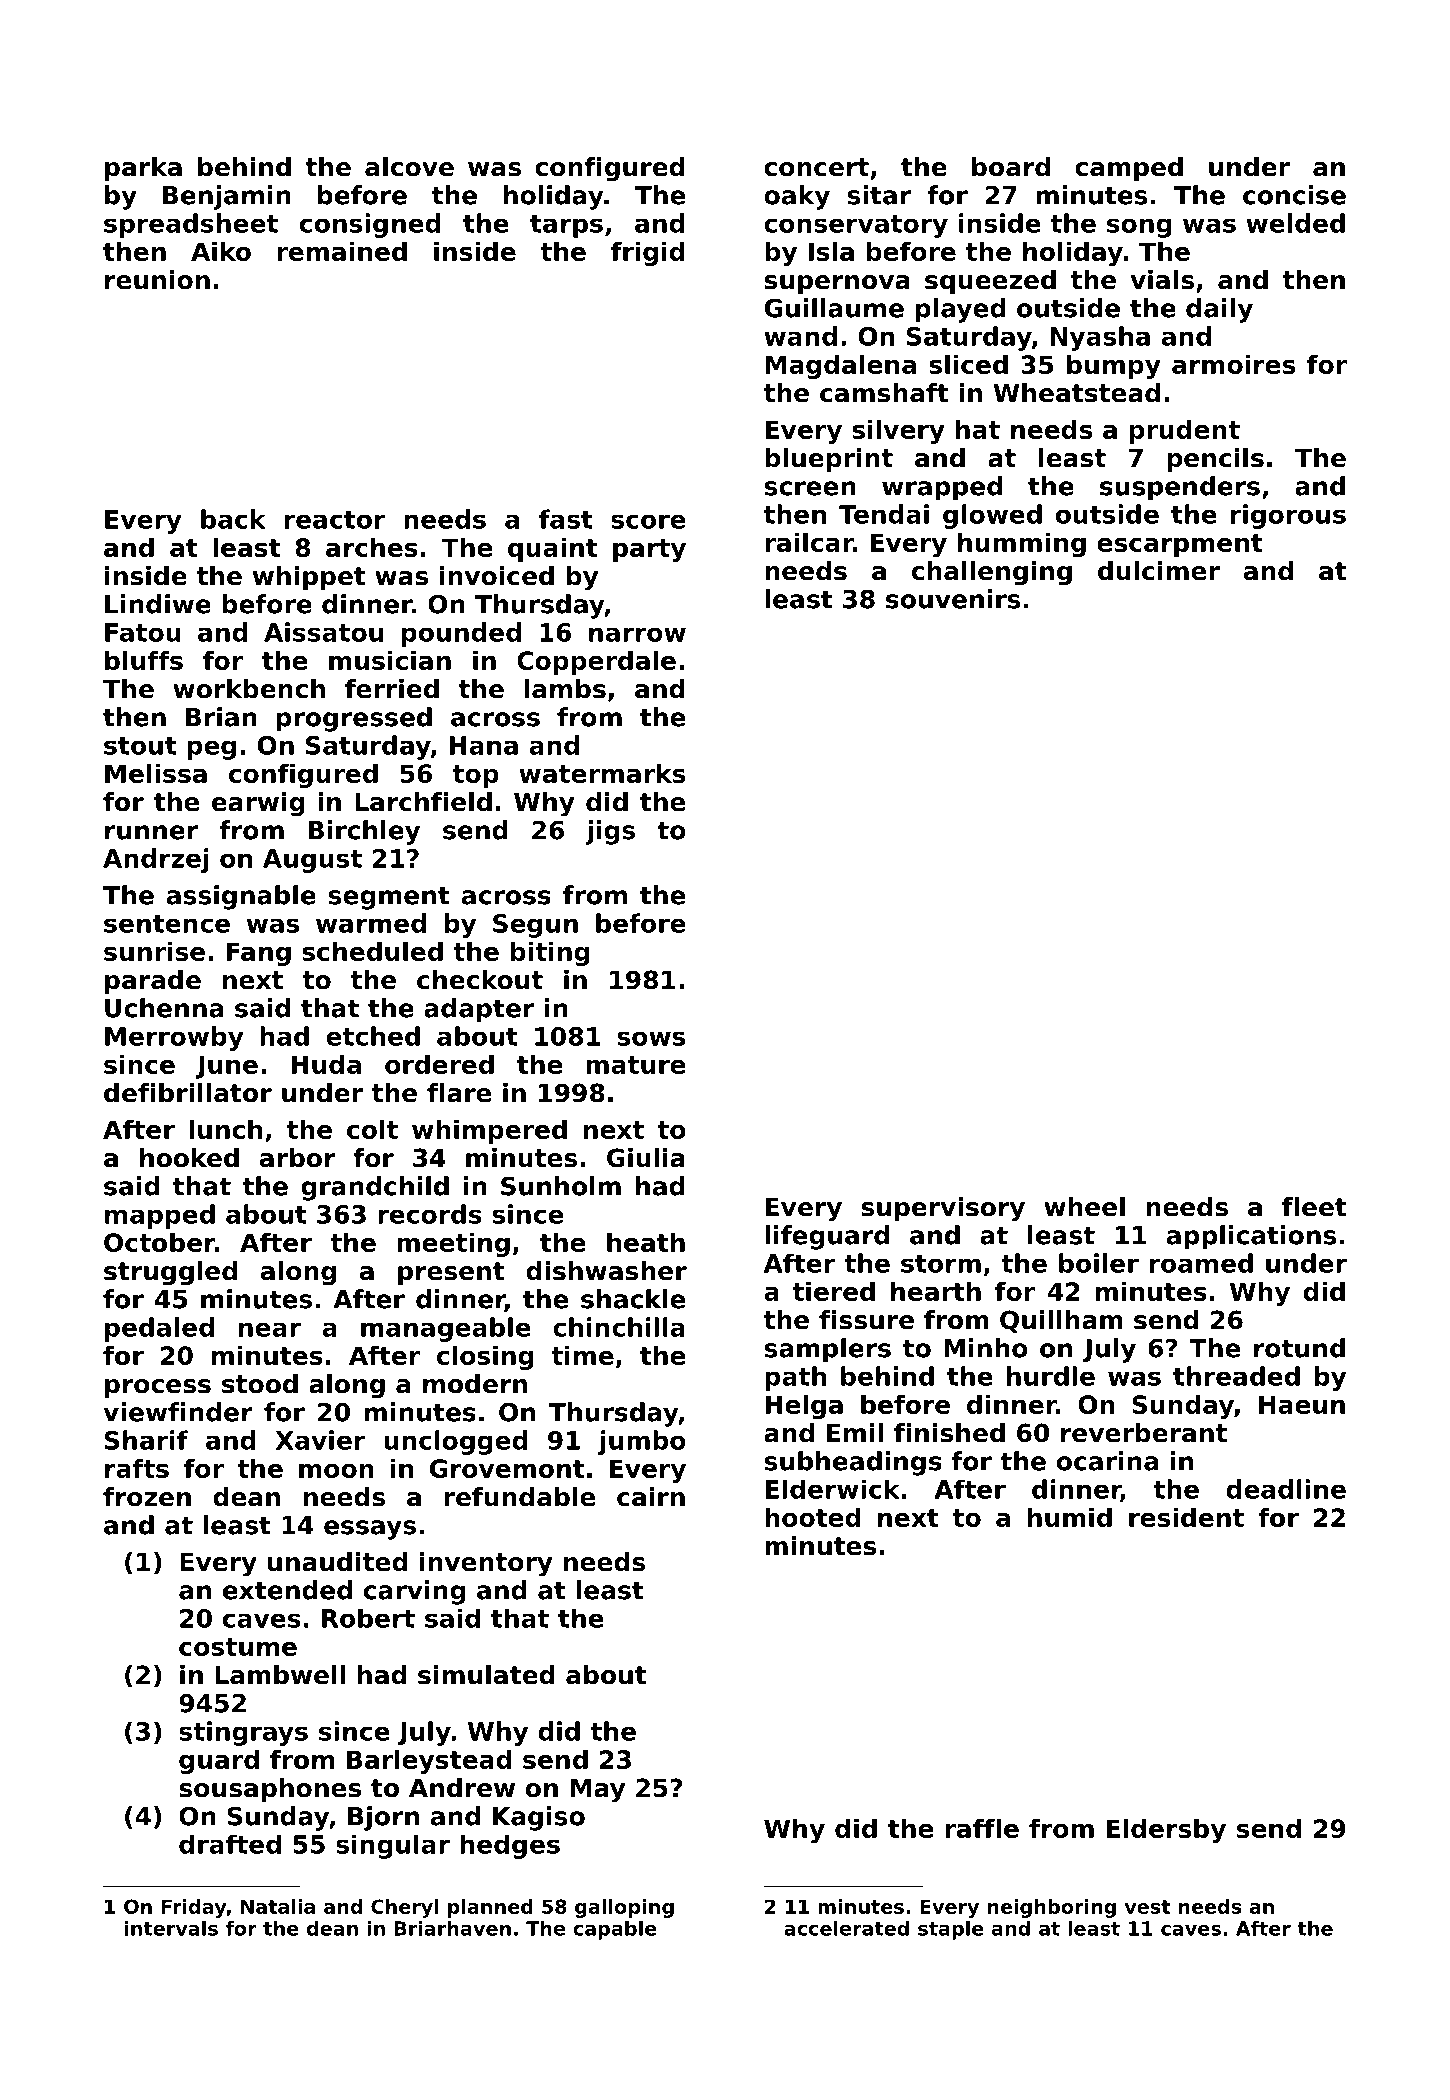 This image has height=2100, width=1450. I want to click on vials, so click(1162, 280).
